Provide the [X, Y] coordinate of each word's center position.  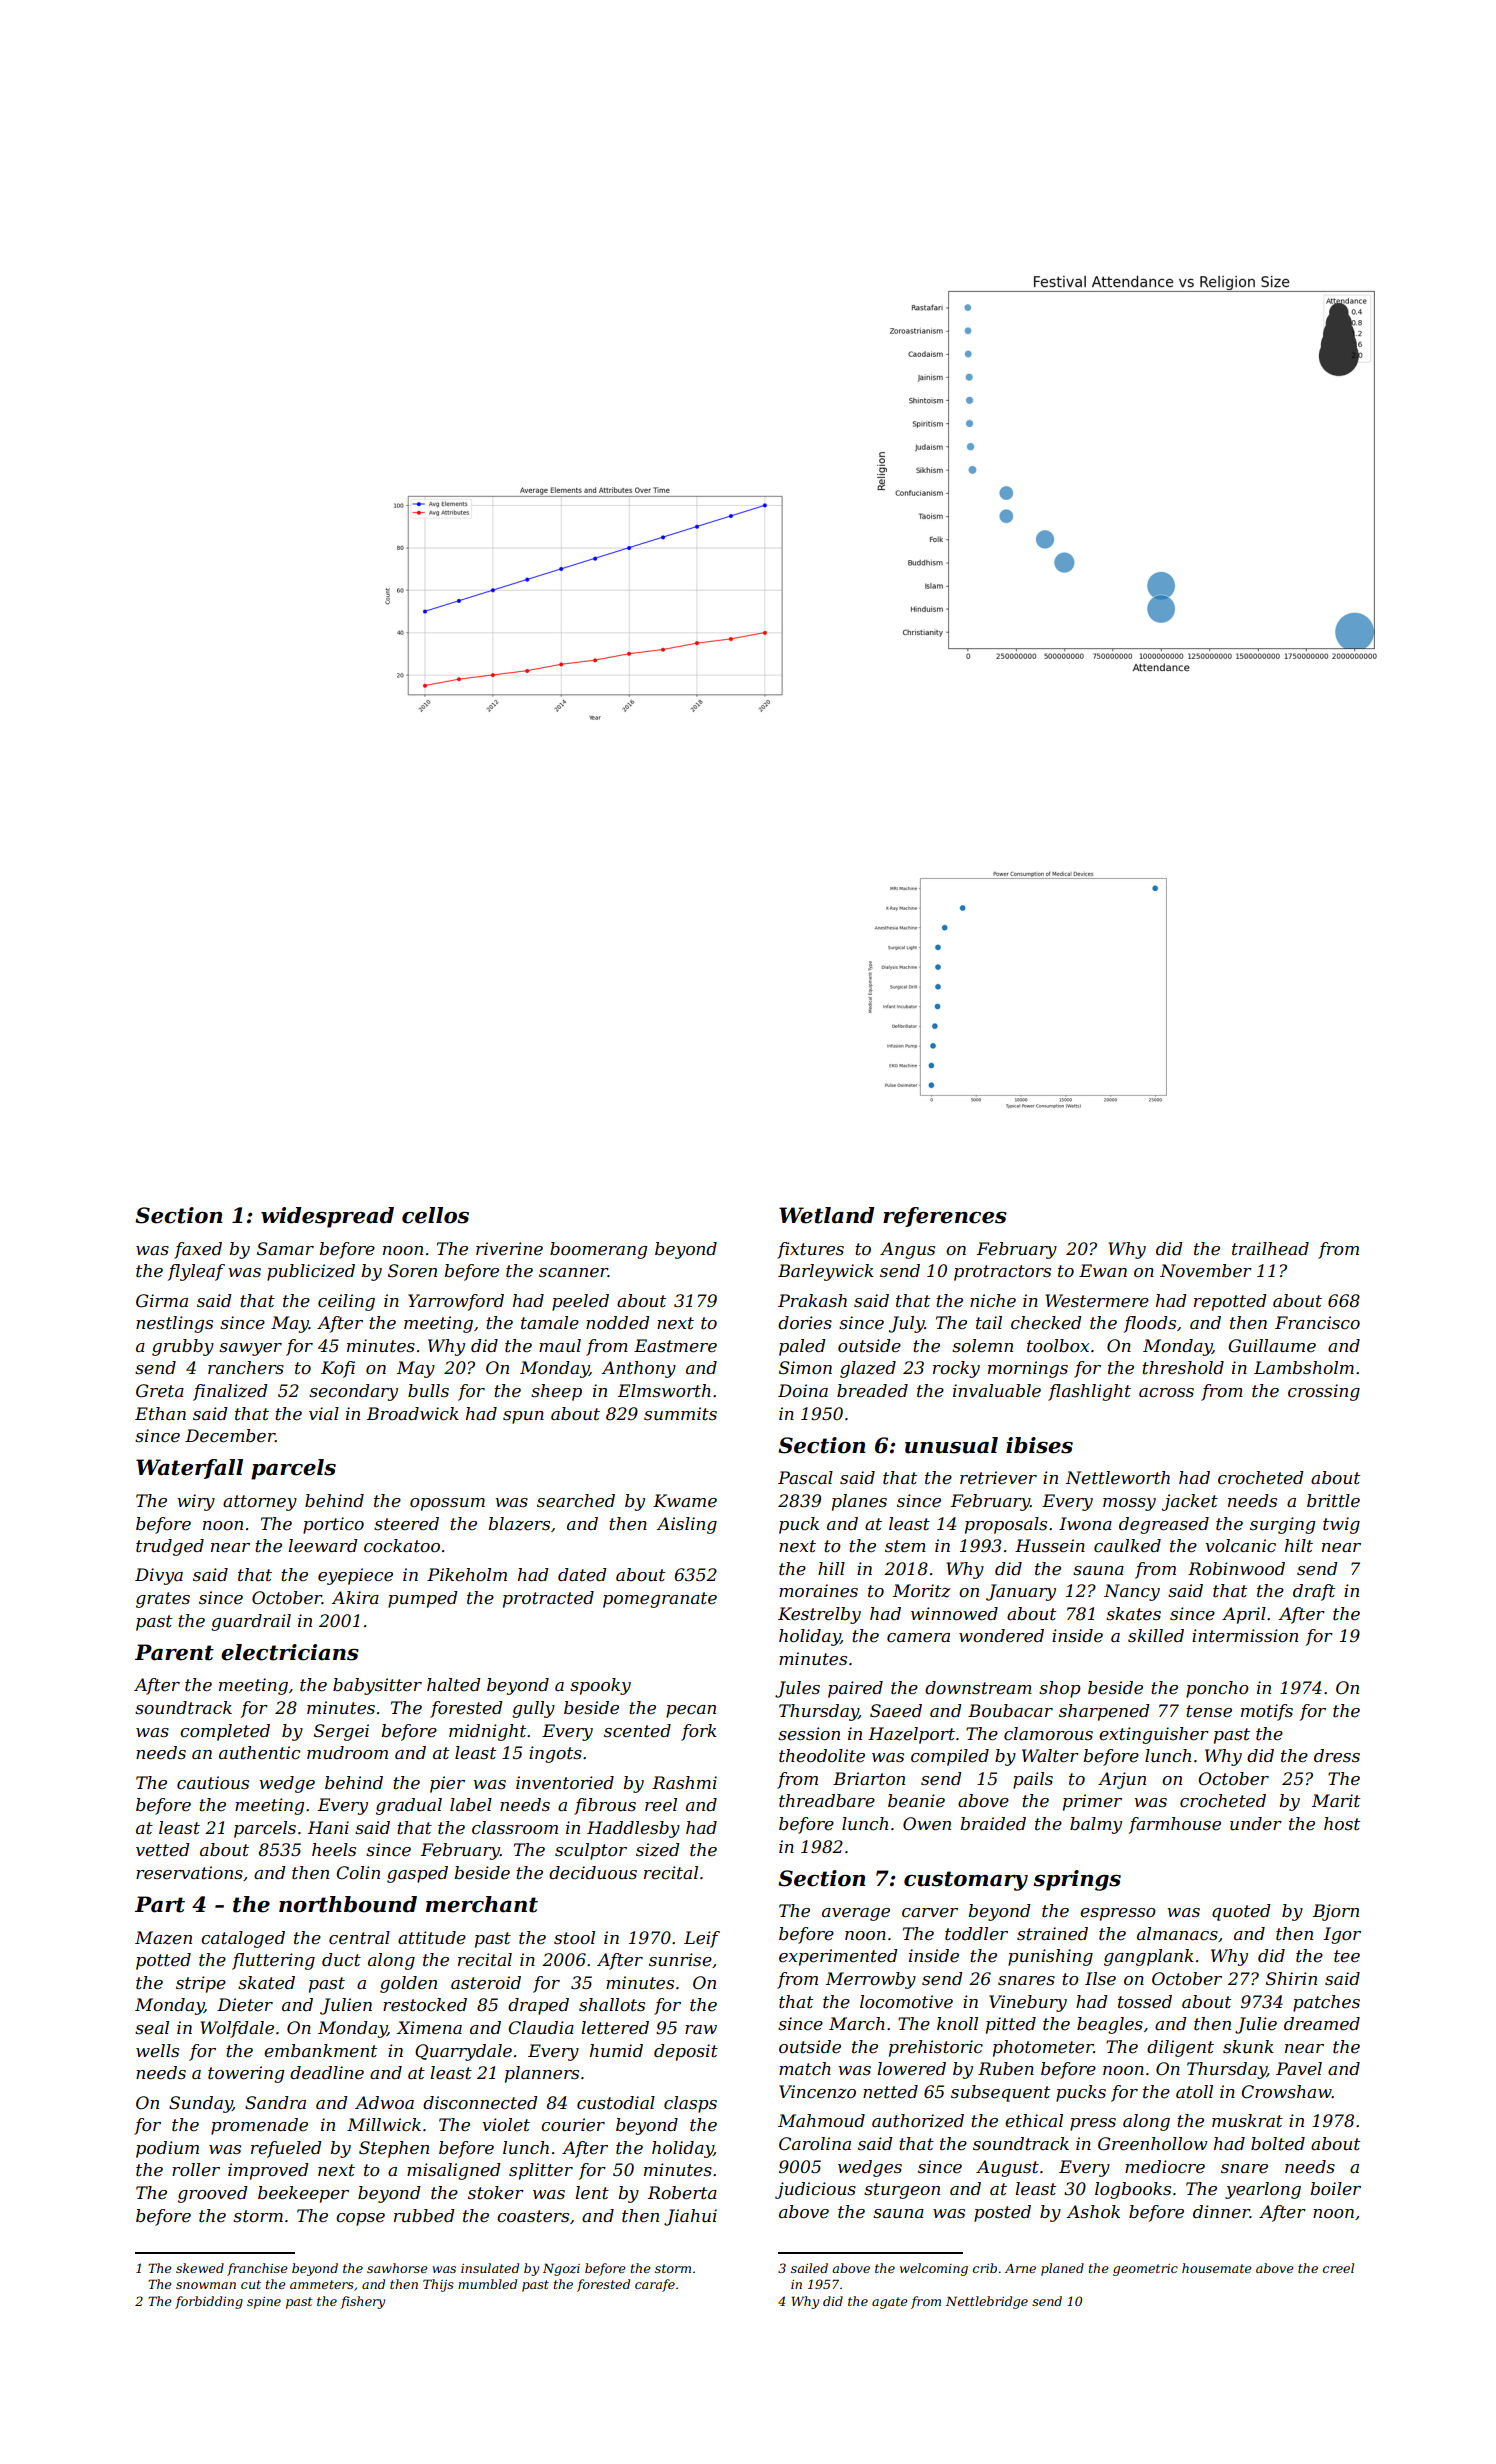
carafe [655, 2285]
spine [264, 2303]
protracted [548, 1599]
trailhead [1270, 1249]
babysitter [377, 1686]
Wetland [826, 1215]
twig [1341, 1525]
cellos [435, 1215]
